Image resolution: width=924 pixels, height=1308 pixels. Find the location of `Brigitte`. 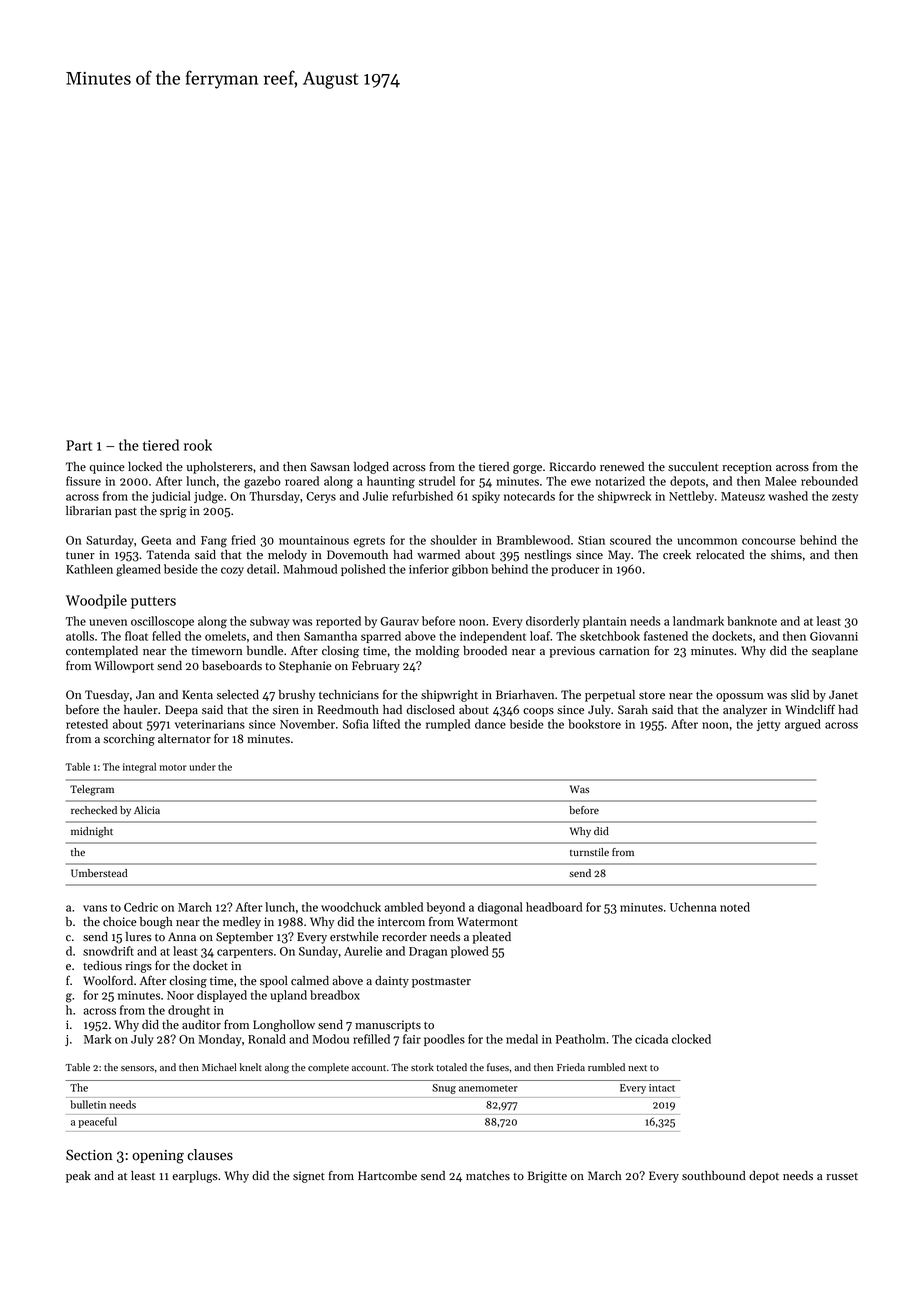

Brigitte is located at coordinates (547, 1177).
